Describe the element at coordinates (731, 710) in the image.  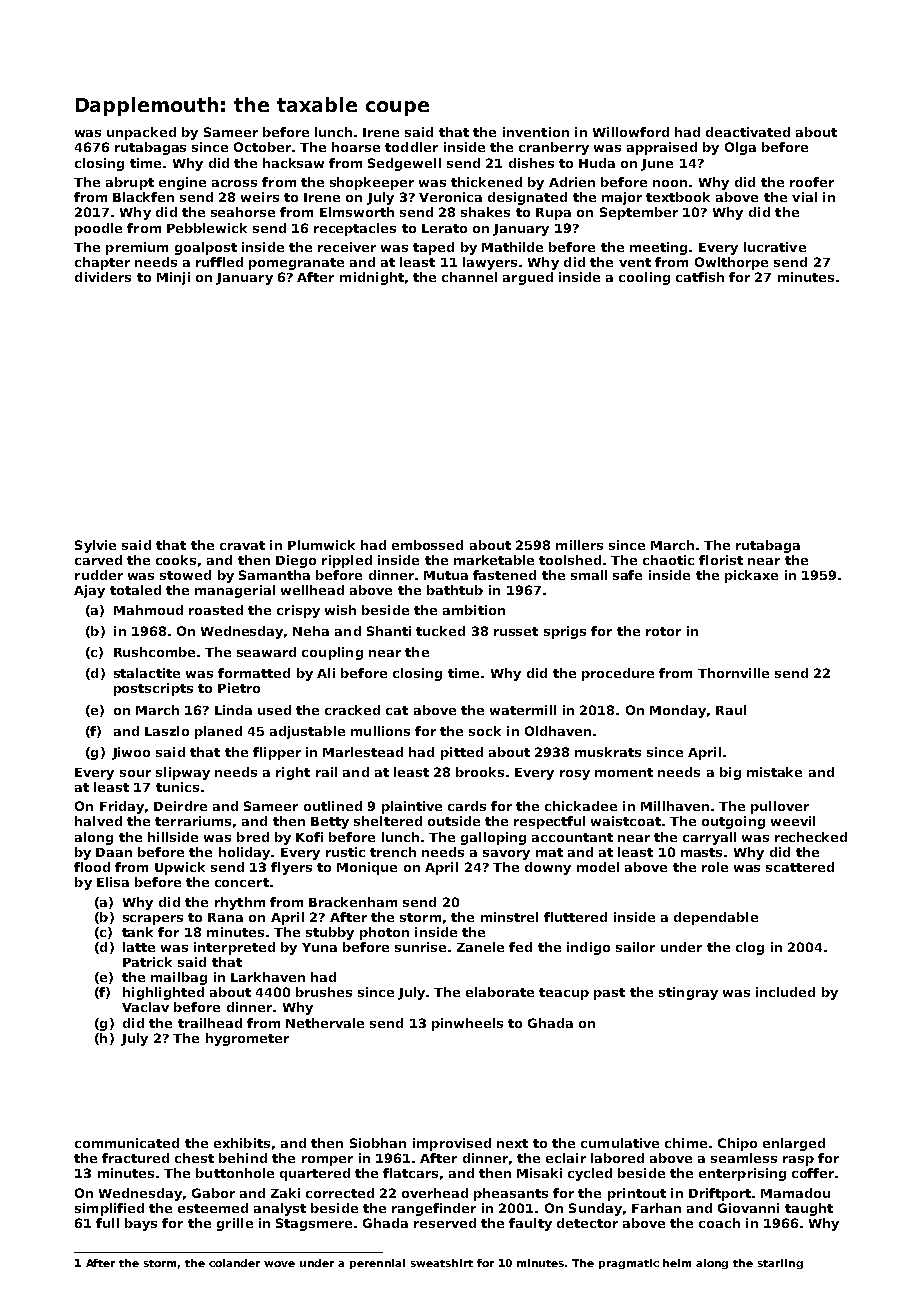
I see `Raul` at that location.
